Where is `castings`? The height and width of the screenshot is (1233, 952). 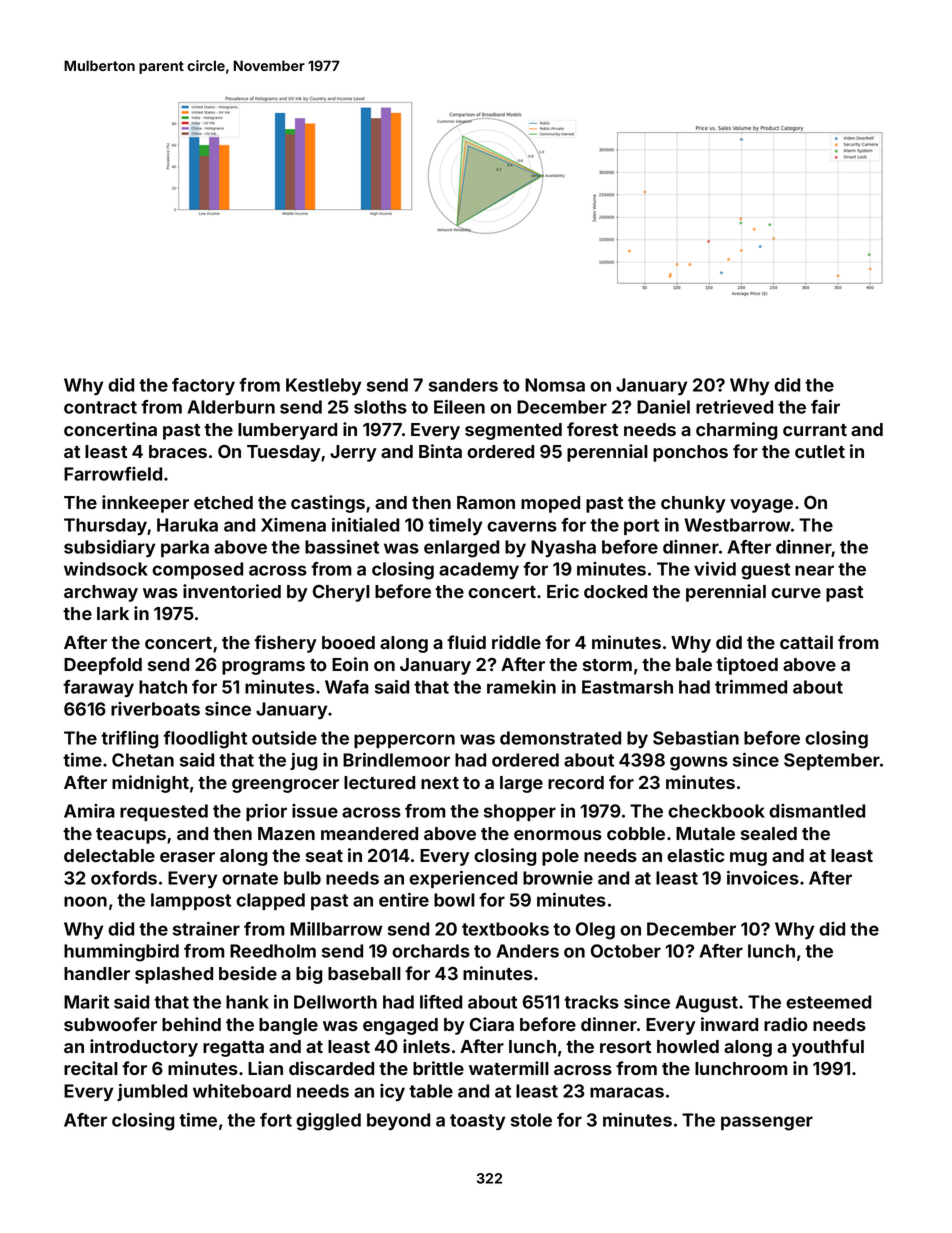 castings is located at coordinates (328, 504).
